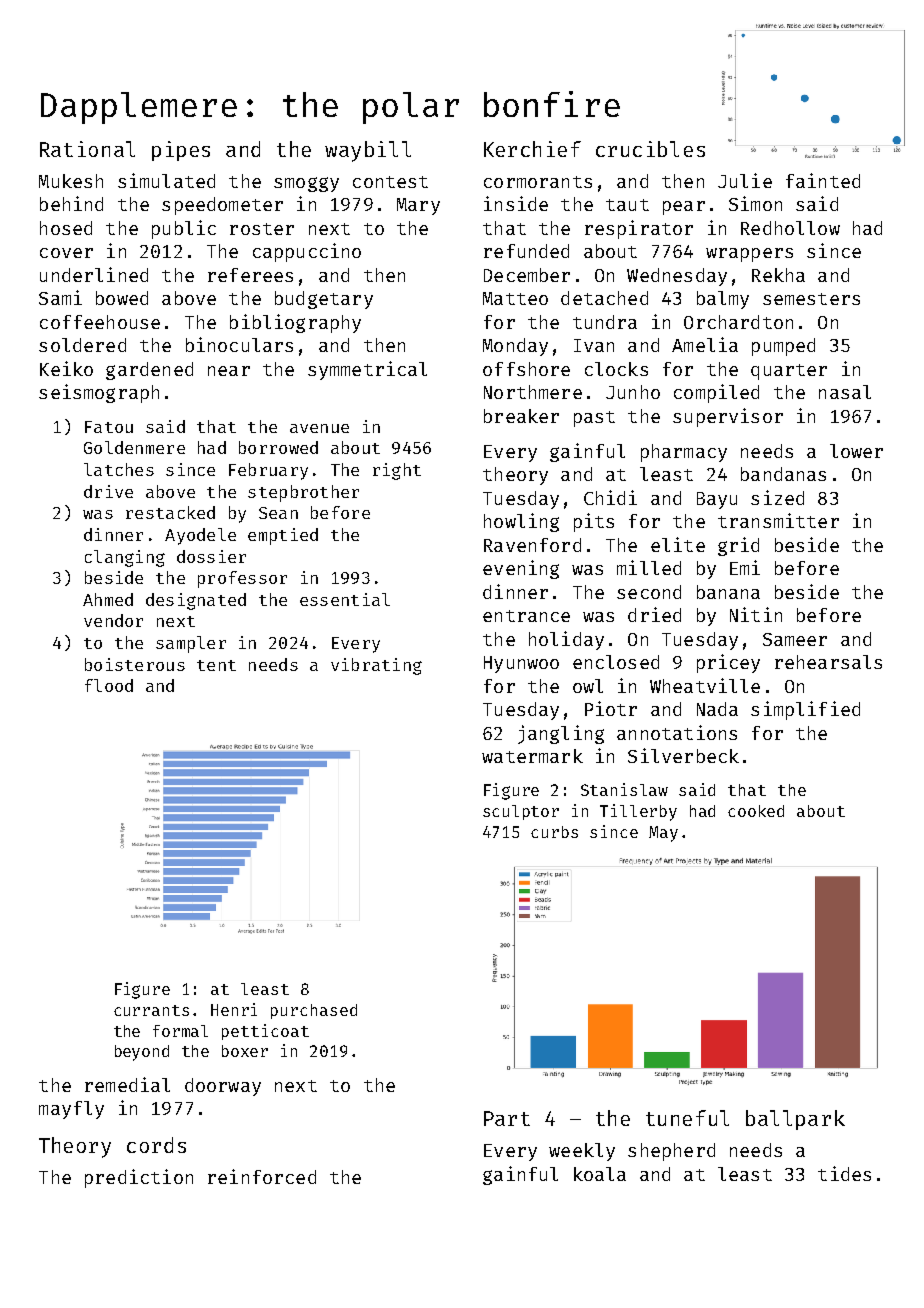 This screenshot has height=1308, width=924. Describe the element at coordinates (184, 229) in the screenshot. I see `public` at that location.
